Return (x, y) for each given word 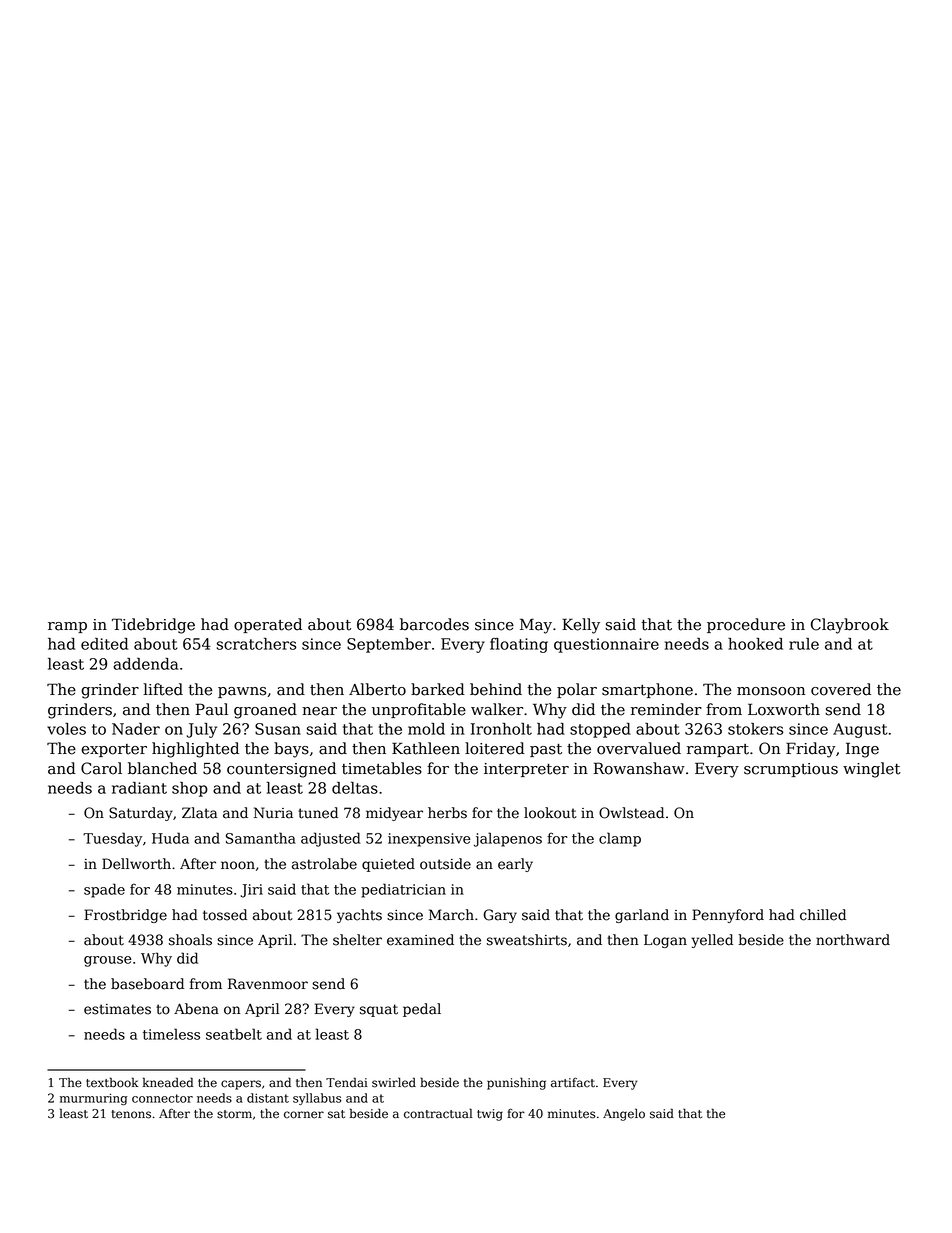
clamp (620, 839)
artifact (573, 1082)
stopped (600, 730)
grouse (107, 961)
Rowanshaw (639, 768)
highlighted (195, 750)
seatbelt (234, 1034)
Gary (500, 916)
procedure (746, 625)
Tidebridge (153, 626)
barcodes (434, 624)
